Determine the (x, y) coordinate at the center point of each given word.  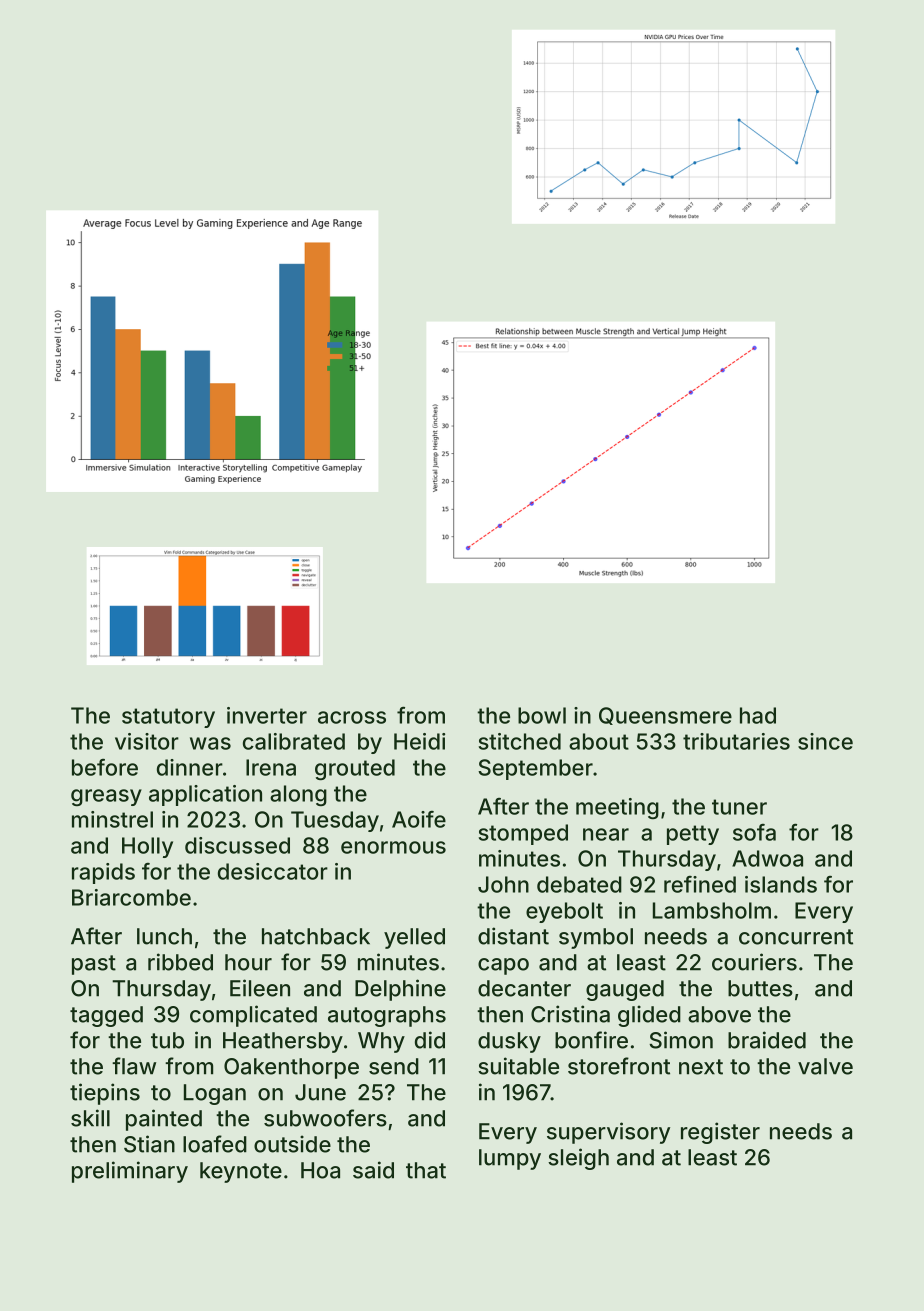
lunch (164, 936)
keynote (241, 1172)
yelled (414, 938)
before (105, 767)
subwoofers (325, 1118)
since (825, 741)
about (599, 741)
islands (781, 884)
